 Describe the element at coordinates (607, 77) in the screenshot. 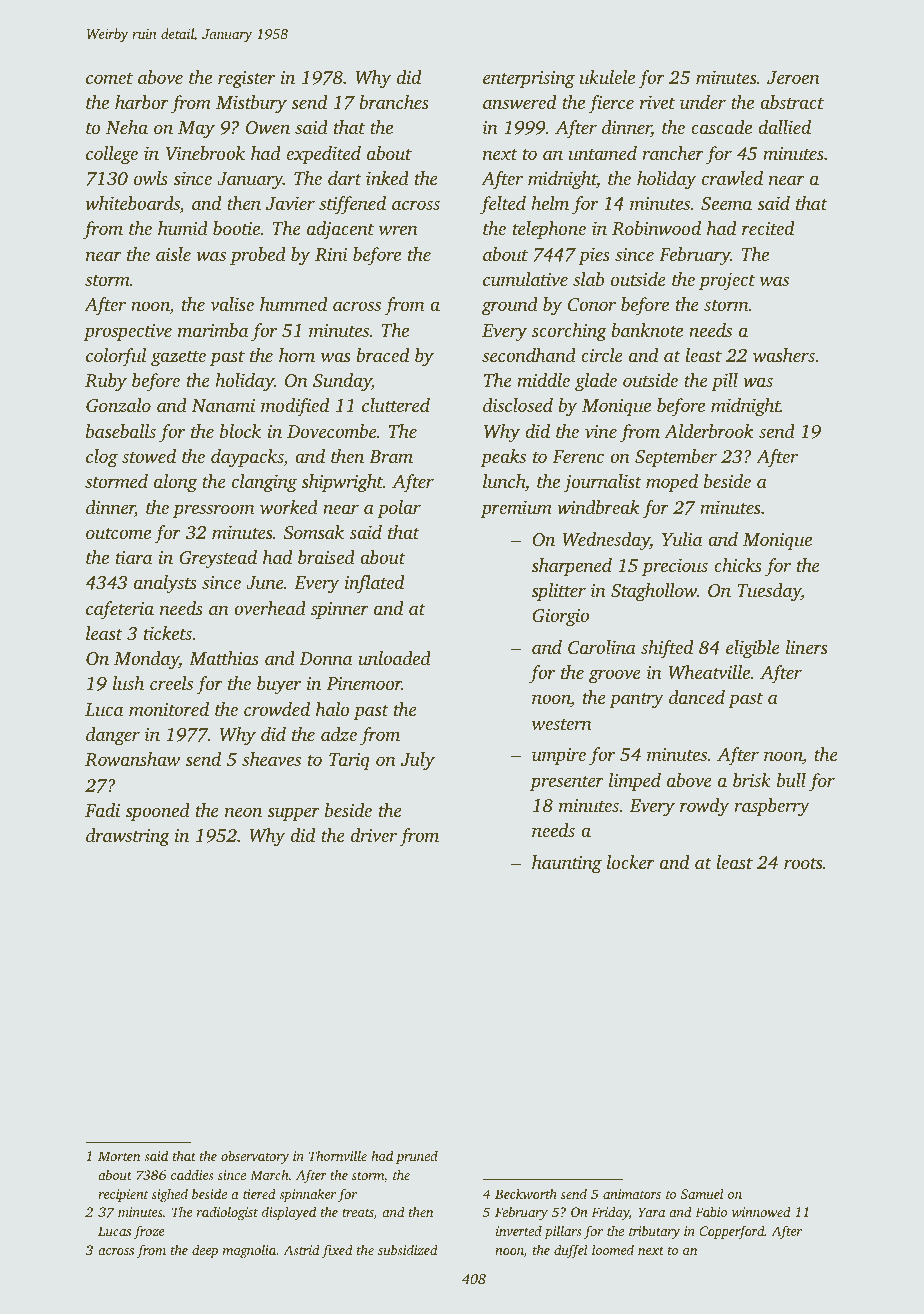

I see `ukulele` at that location.
